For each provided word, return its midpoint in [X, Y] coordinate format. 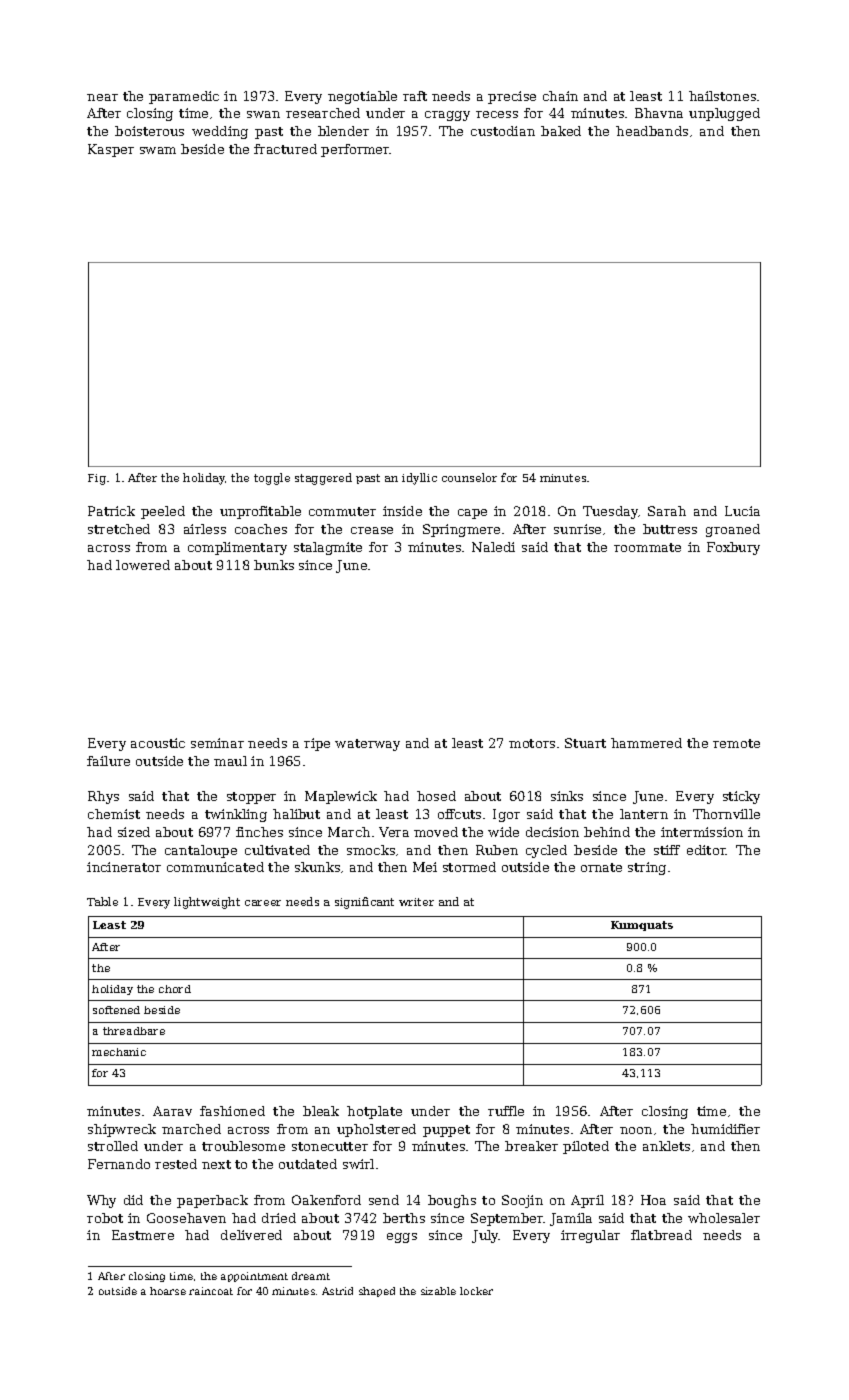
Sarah [667, 511]
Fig [97, 479]
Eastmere [143, 1235]
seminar [217, 743]
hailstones [722, 96]
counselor [469, 477]
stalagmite [328, 548]
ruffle [506, 1111]
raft [415, 96]
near [102, 97]
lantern [644, 814]
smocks [371, 850]
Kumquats [642, 926]
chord [175, 989]
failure [108, 761]
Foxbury [733, 548]
